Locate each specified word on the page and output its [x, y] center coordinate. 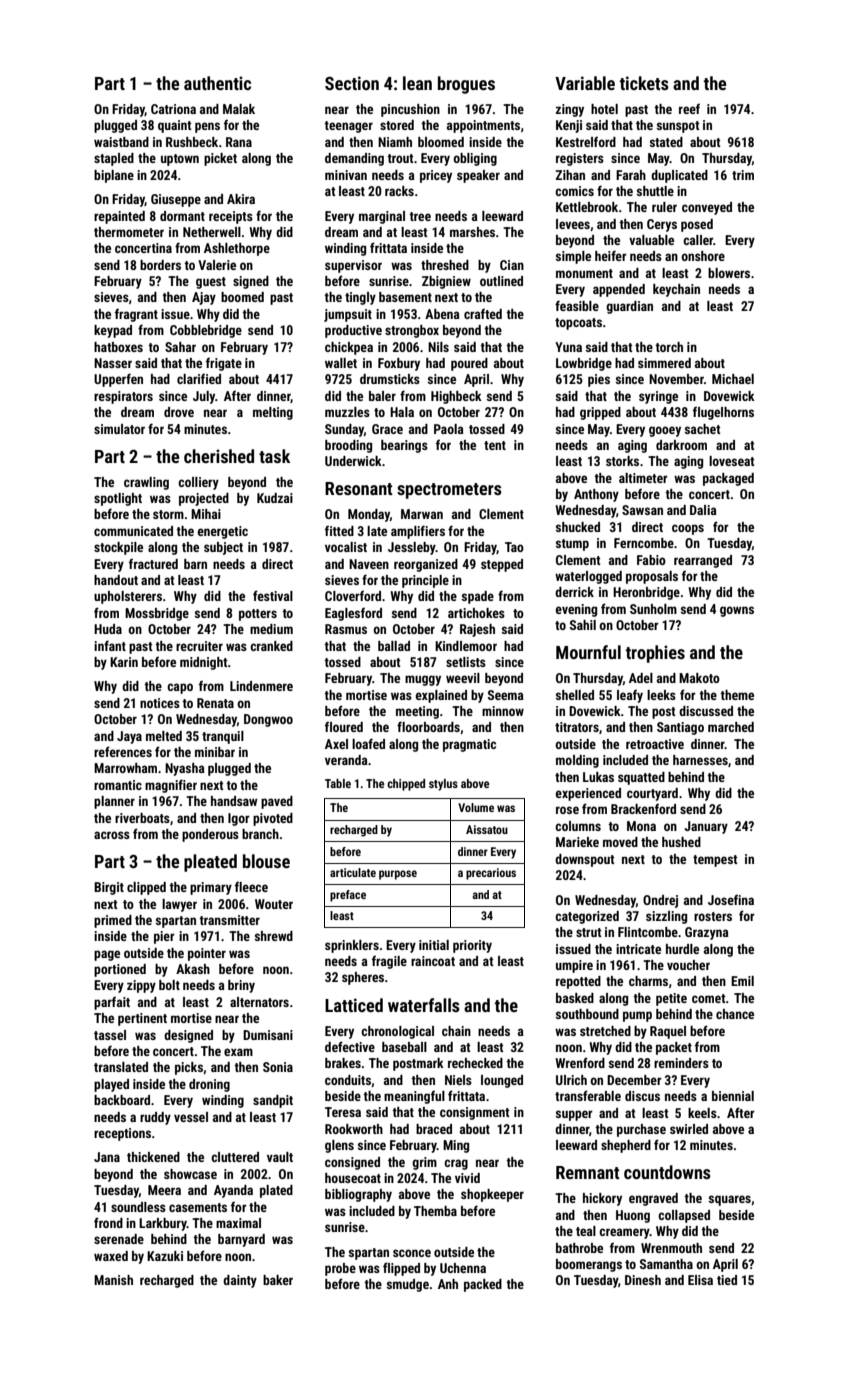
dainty [240, 1281]
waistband [121, 142]
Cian [512, 265]
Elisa [700, 1280]
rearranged [703, 561]
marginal [382, 217]
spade [478, 597]
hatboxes [118, 347]
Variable [585, 83]
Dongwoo [268, 720]
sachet [703, 429]
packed [483, 1285]
